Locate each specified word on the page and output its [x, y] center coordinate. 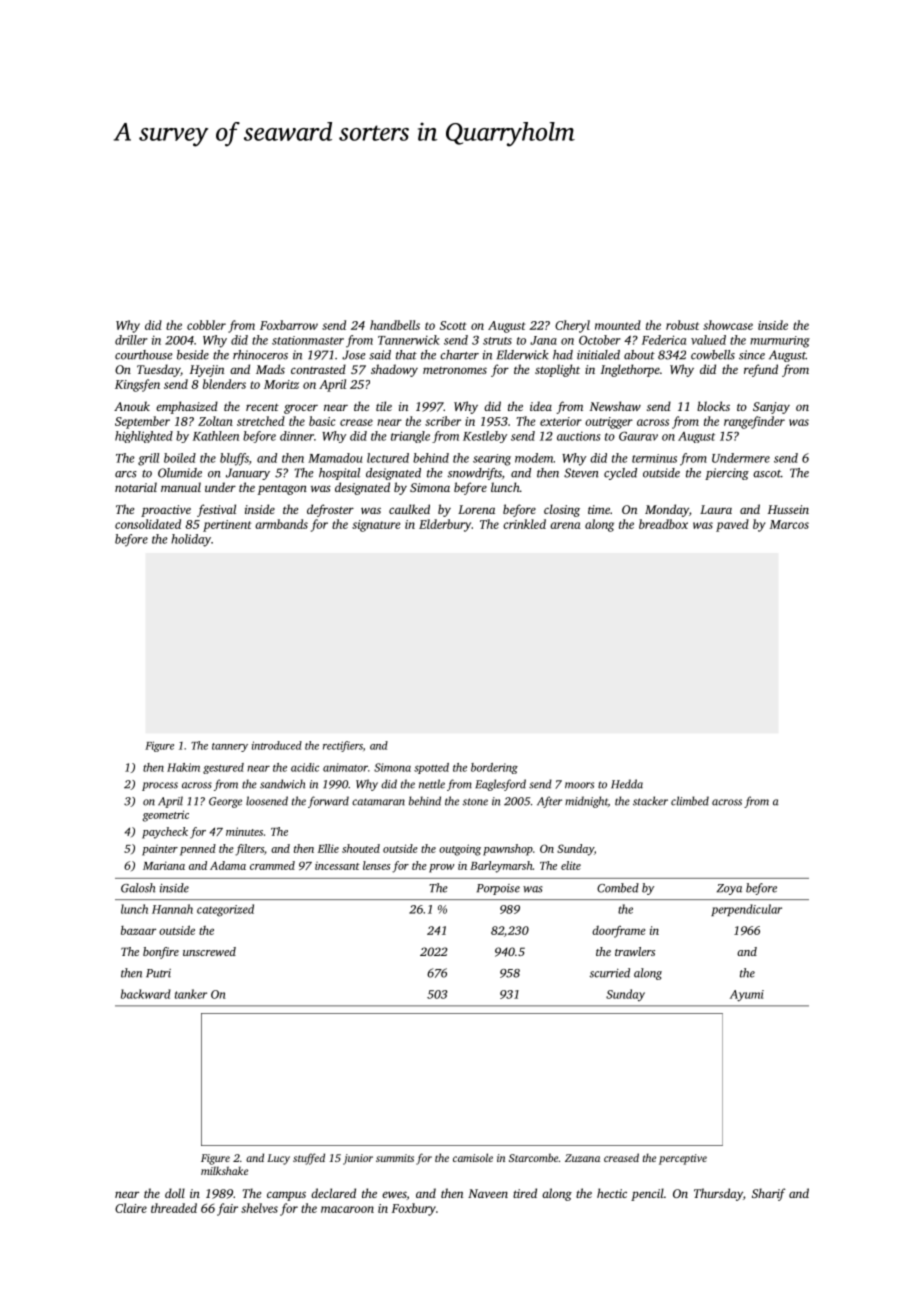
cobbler [206, 325]
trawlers [635, 951]
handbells [395, 325]
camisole [473, 1157]
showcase [728, 325]
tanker [191, 994]
